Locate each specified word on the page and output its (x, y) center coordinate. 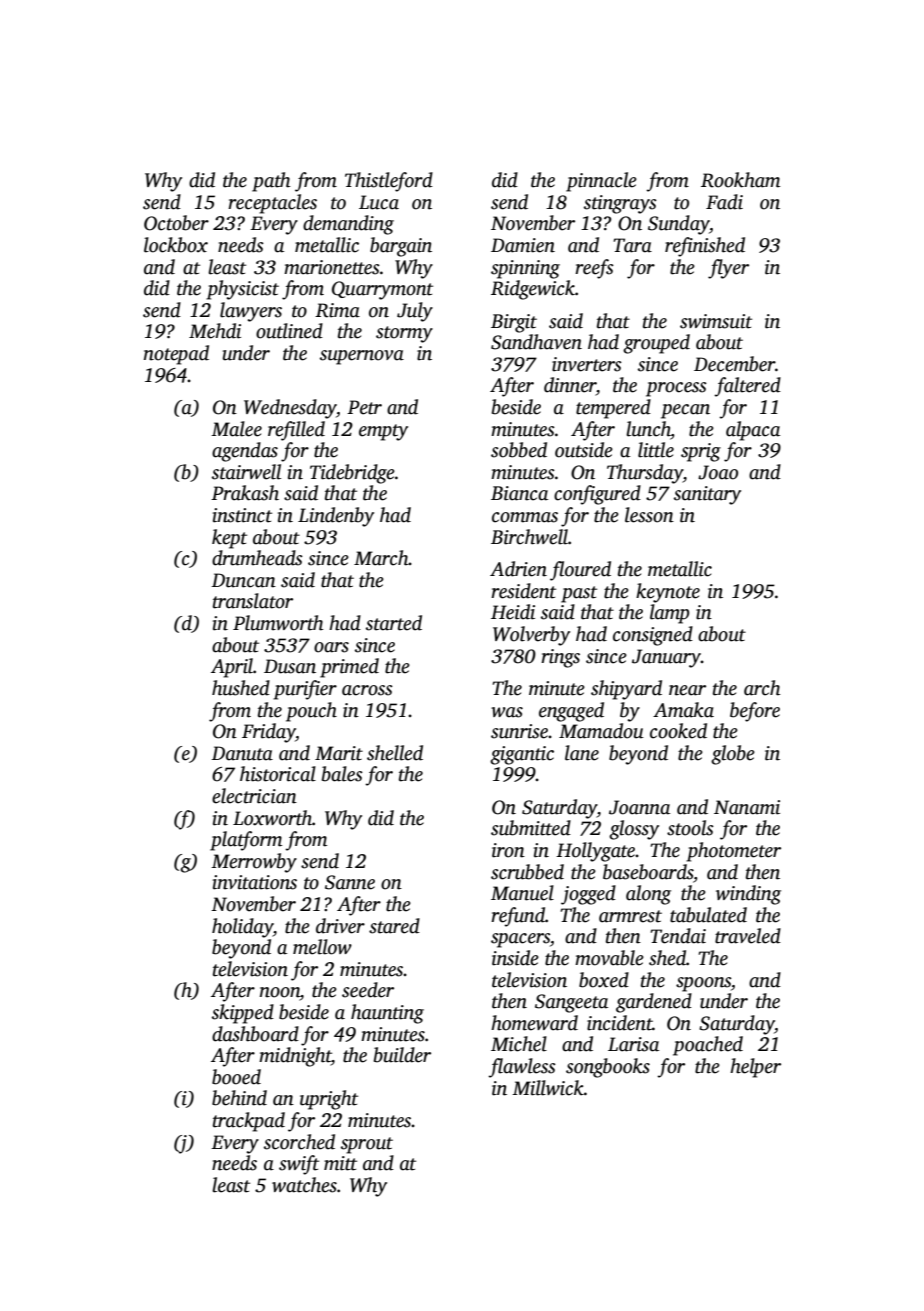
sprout (367, 1145)
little (656, 450)
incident (620, 1023)
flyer (728, 269)
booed (236, 1077)
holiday (242, 928)
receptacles (272, 204)
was (507, 712)
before (755, 712)
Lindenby (336, 517)
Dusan (290, 666)
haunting (387, 1014)
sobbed (519, 450)
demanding (348, 225)
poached (708, 1046)
